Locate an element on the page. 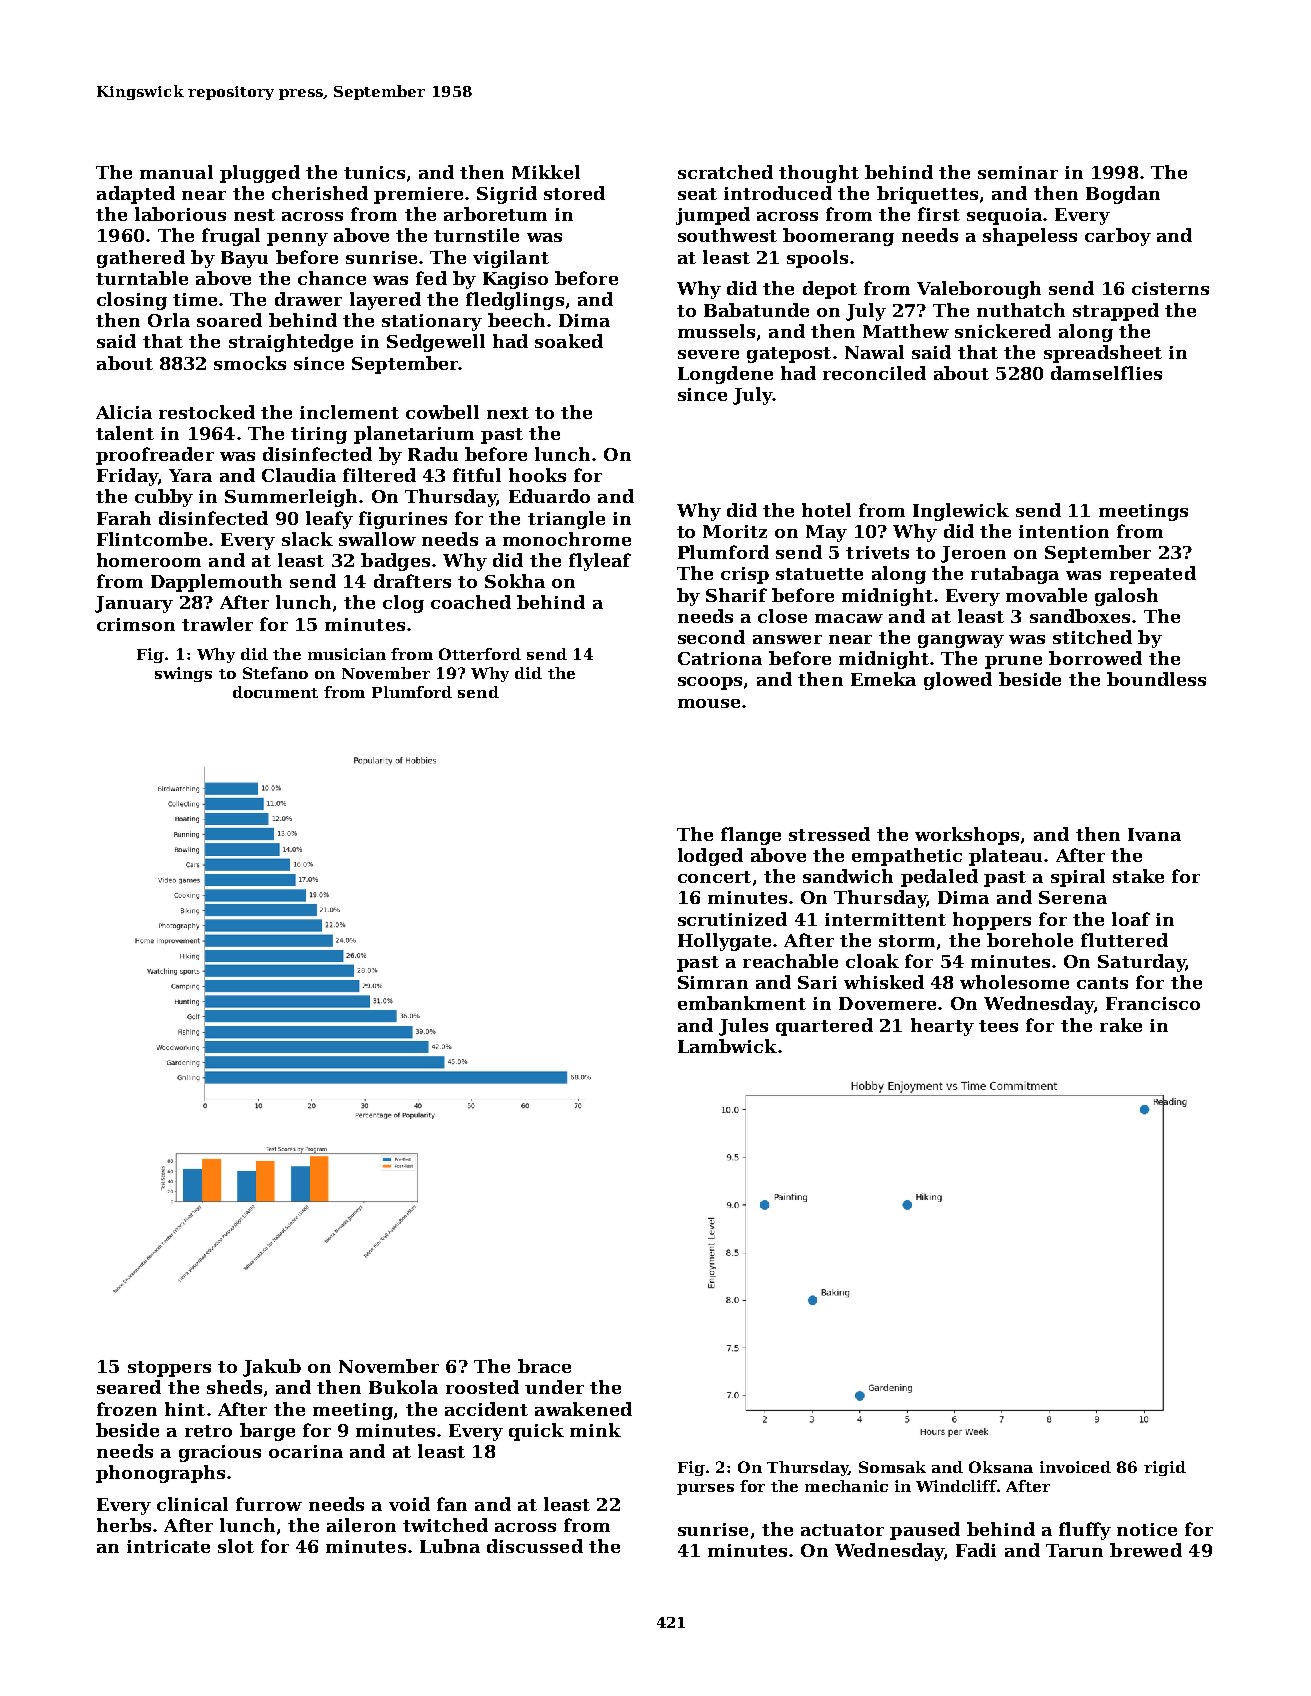  document is located at coordinates (275, 692).
